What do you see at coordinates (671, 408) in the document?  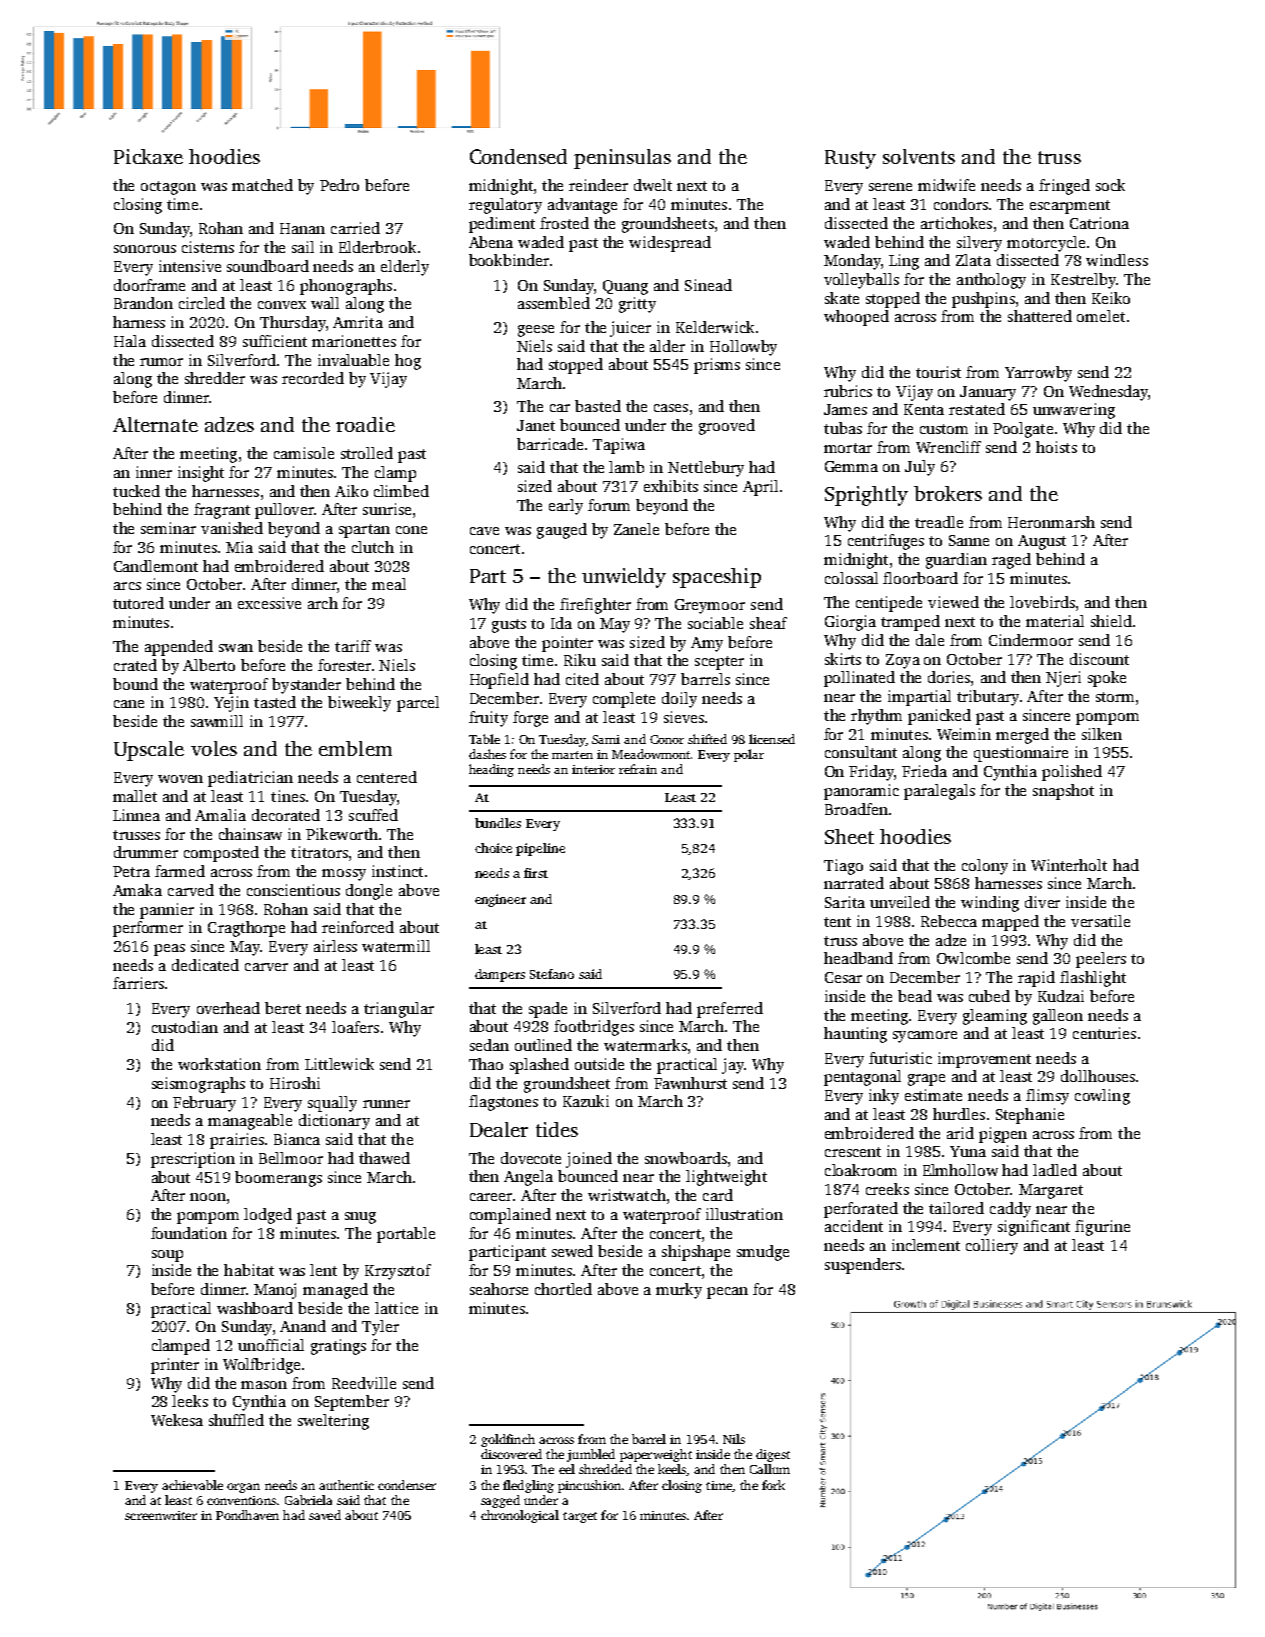 I see `cases` at bounding box center [671, 408].
